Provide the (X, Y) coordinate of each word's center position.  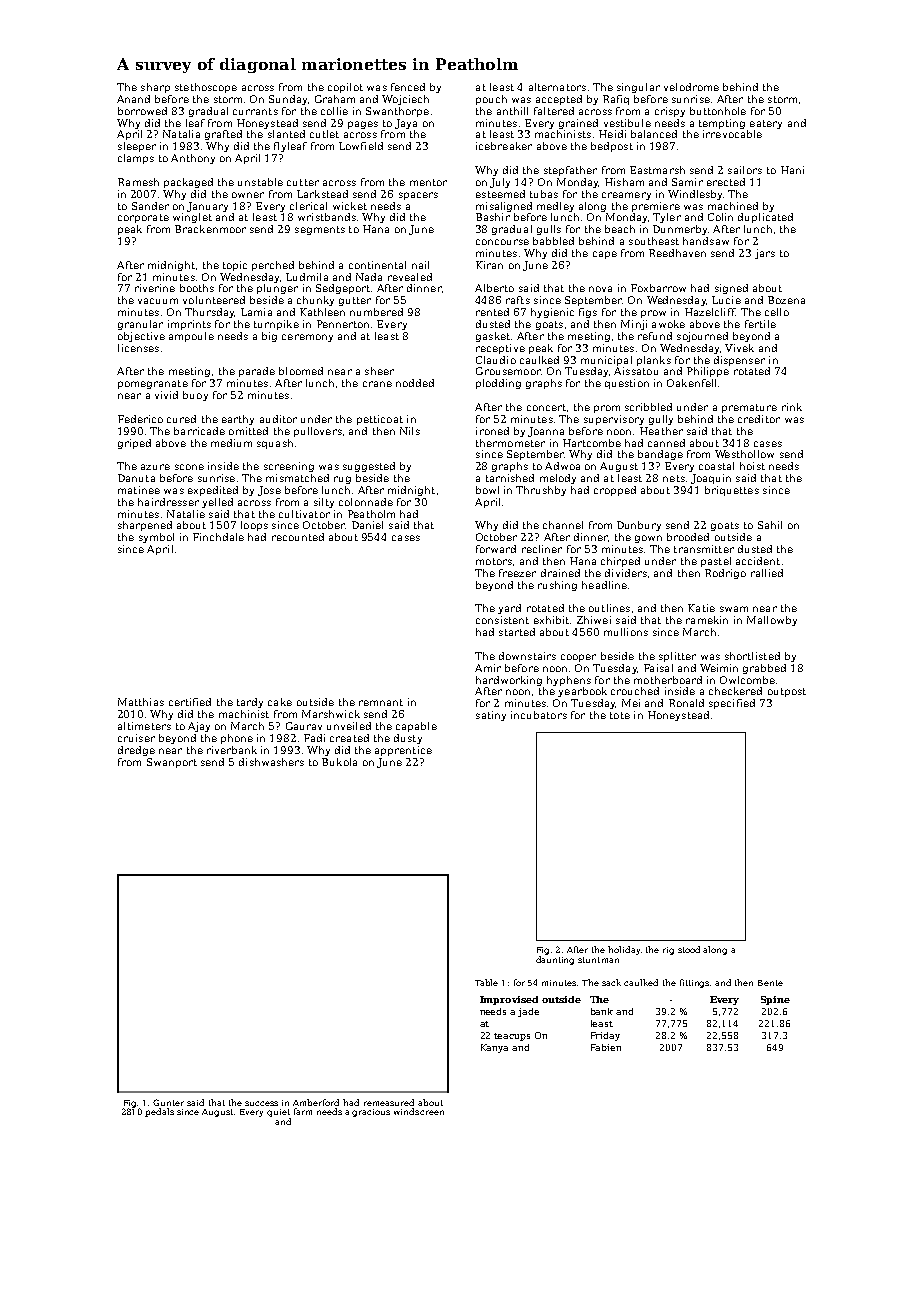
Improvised (509, 1000)
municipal (606, 361)
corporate (143, 218)
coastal (716, 466)
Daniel (367, 525)
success (261, 1103)
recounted (298, 537)
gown (648, 539)
